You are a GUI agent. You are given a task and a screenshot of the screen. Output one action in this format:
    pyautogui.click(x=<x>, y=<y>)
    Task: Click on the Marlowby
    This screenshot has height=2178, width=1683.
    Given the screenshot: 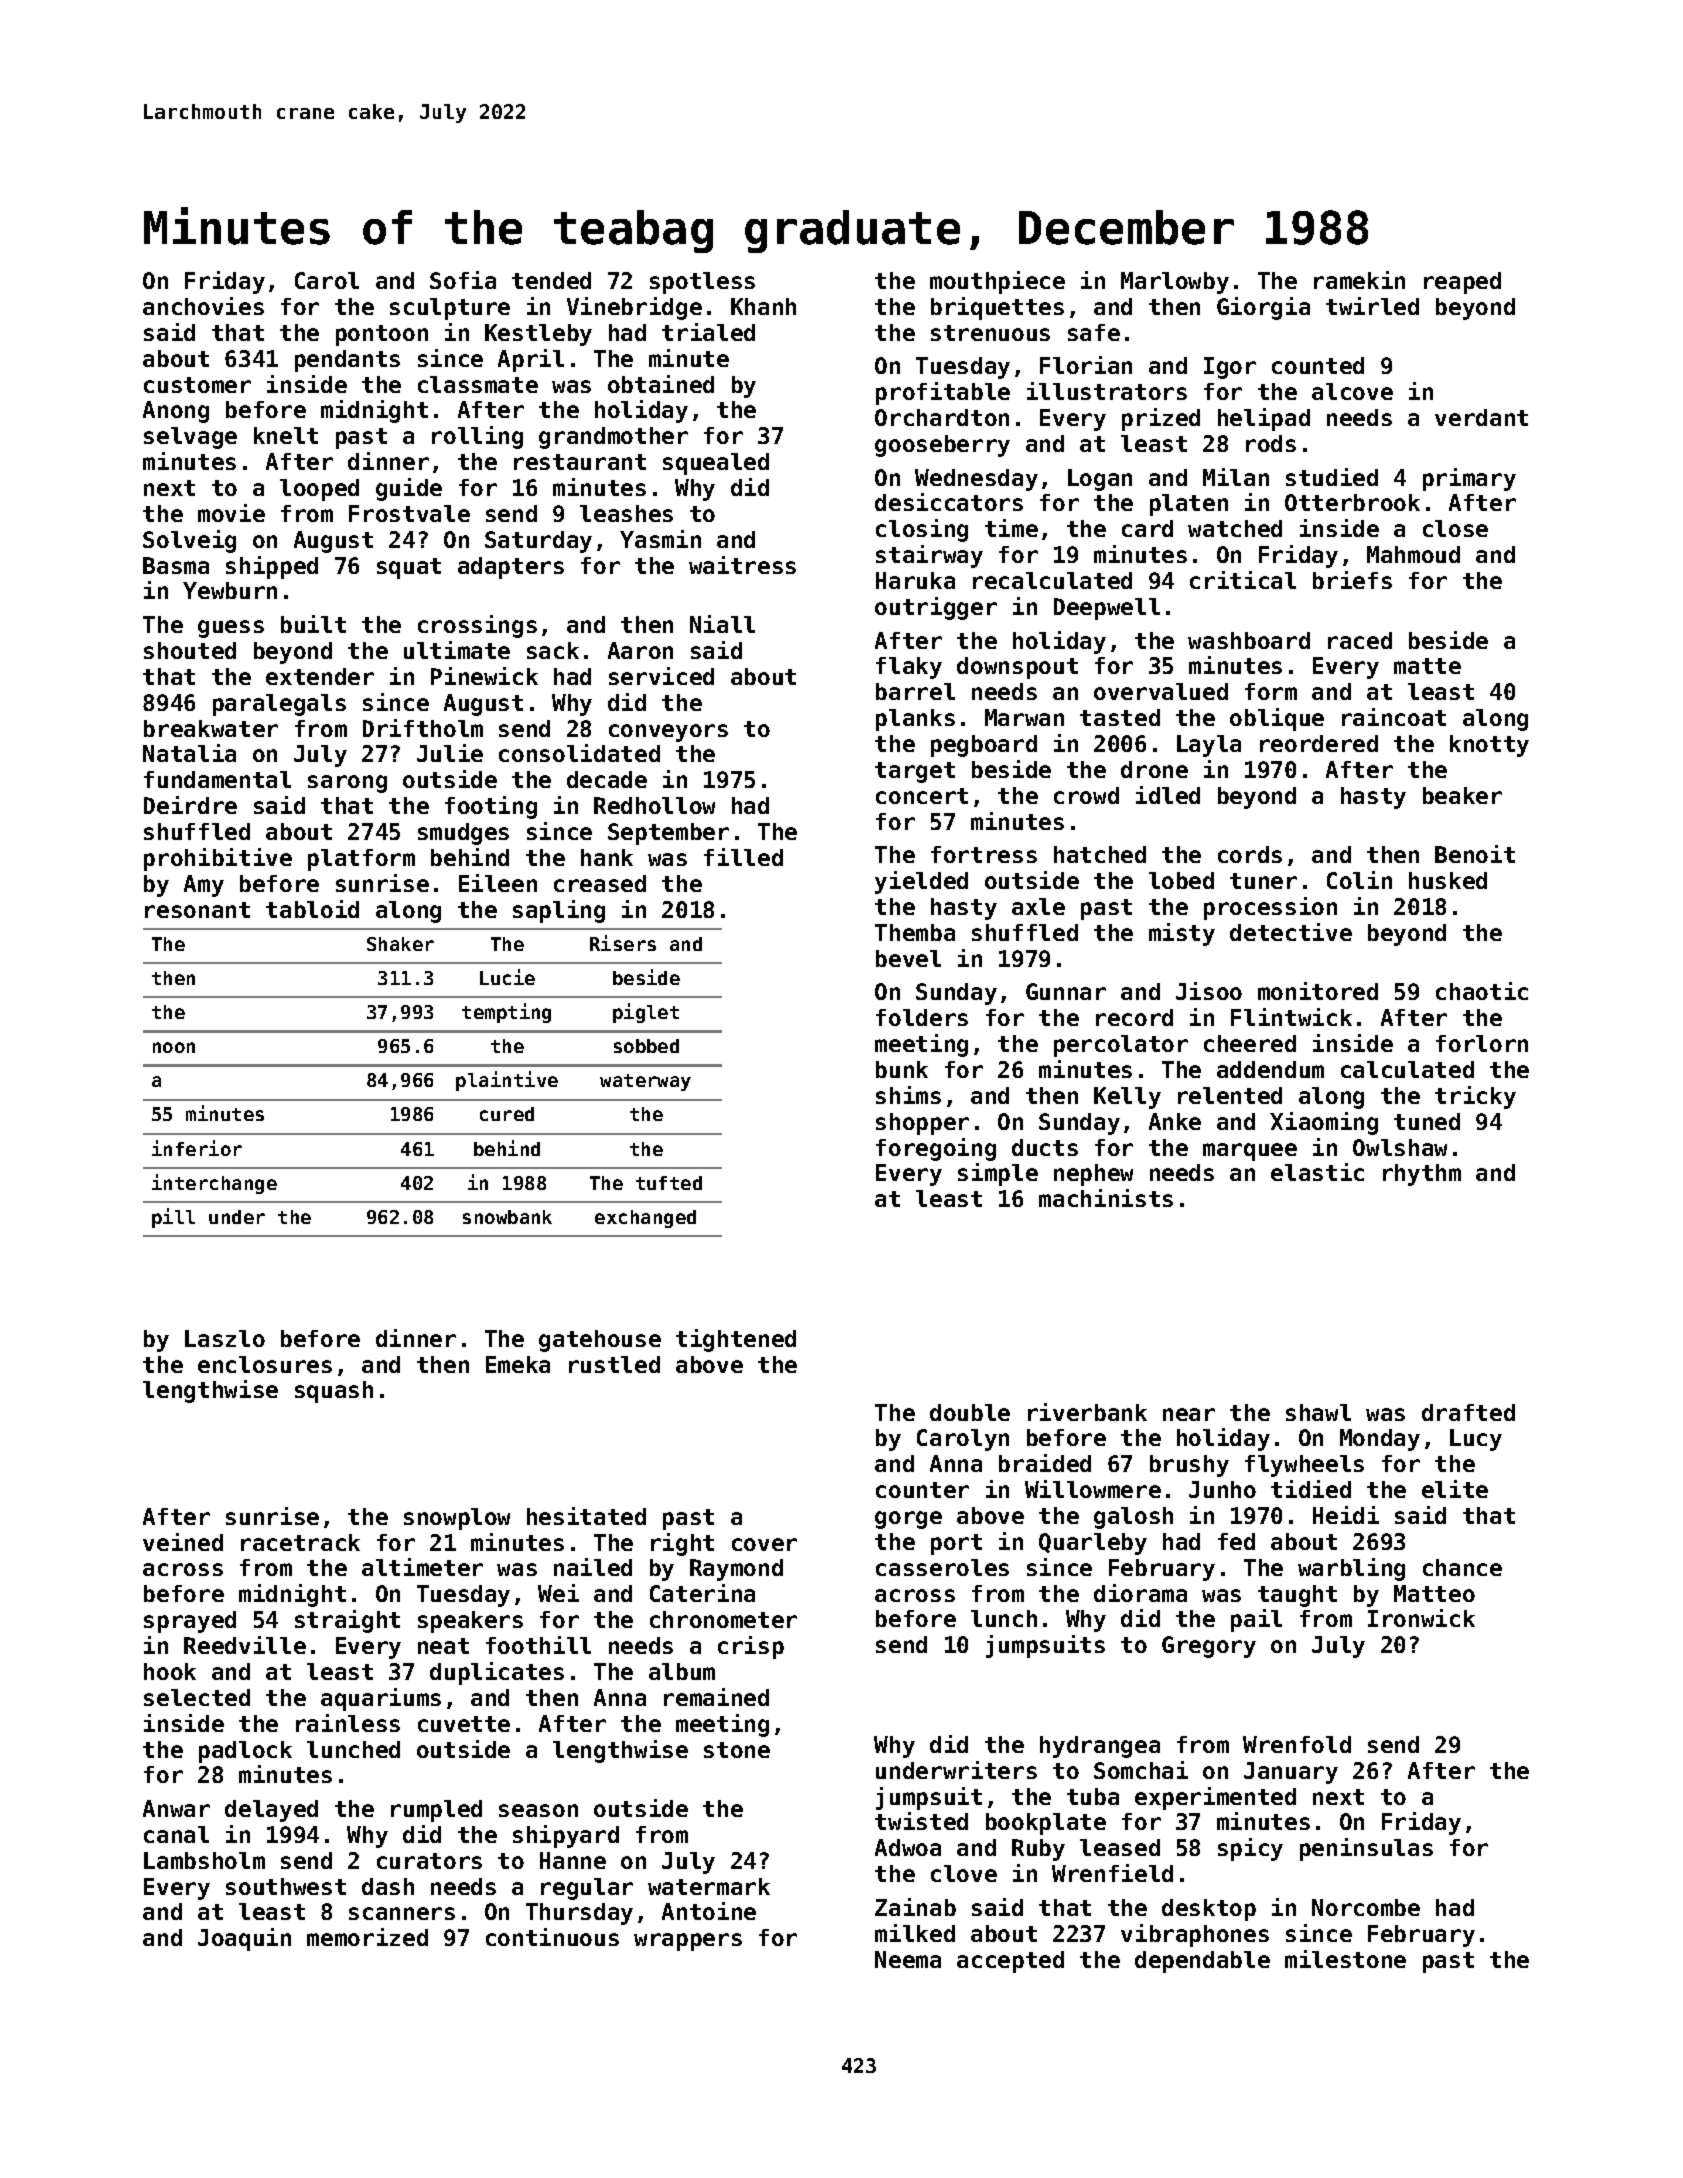 What is the action you would take?
    pyautogui.click(x=1175, y=283)
